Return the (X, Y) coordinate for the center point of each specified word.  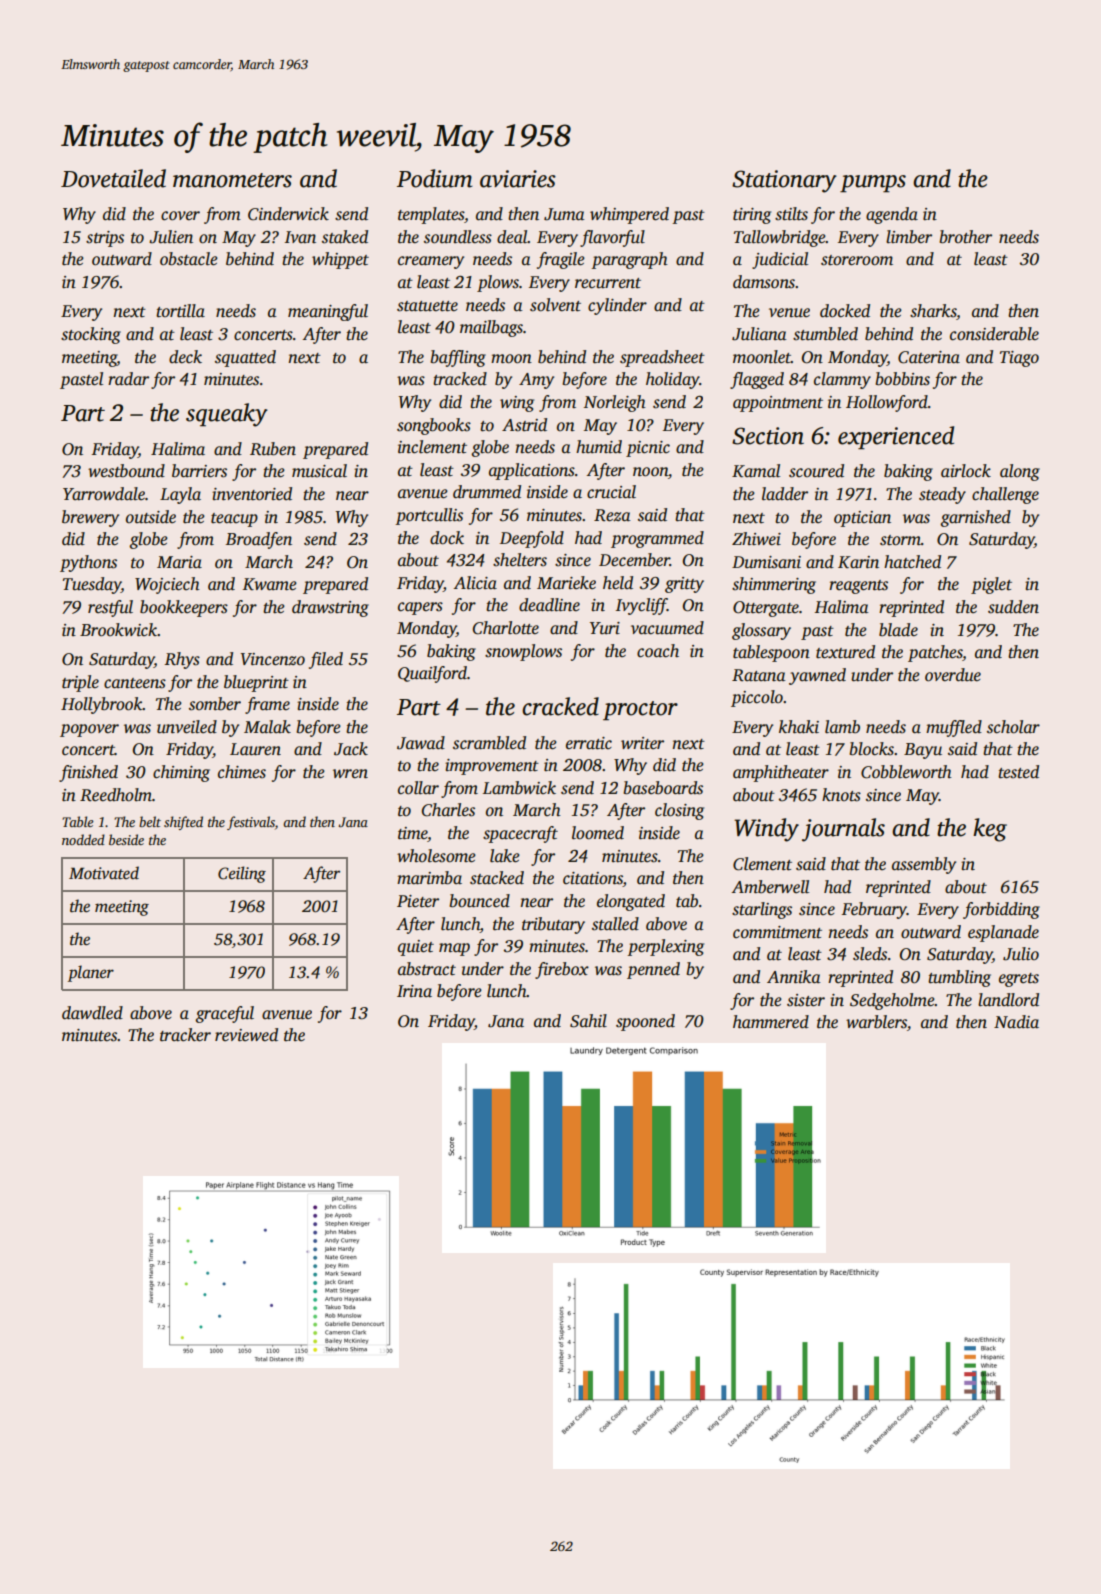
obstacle (189, 259)
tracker (185, 1035)
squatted (245, 358)
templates (431, 215)
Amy (536, 381)
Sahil (588, 1021)
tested (1018, 772)
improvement (492, 767)
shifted (183, 823)
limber (909, 237)
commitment (777, 932)
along (1020, 472)
